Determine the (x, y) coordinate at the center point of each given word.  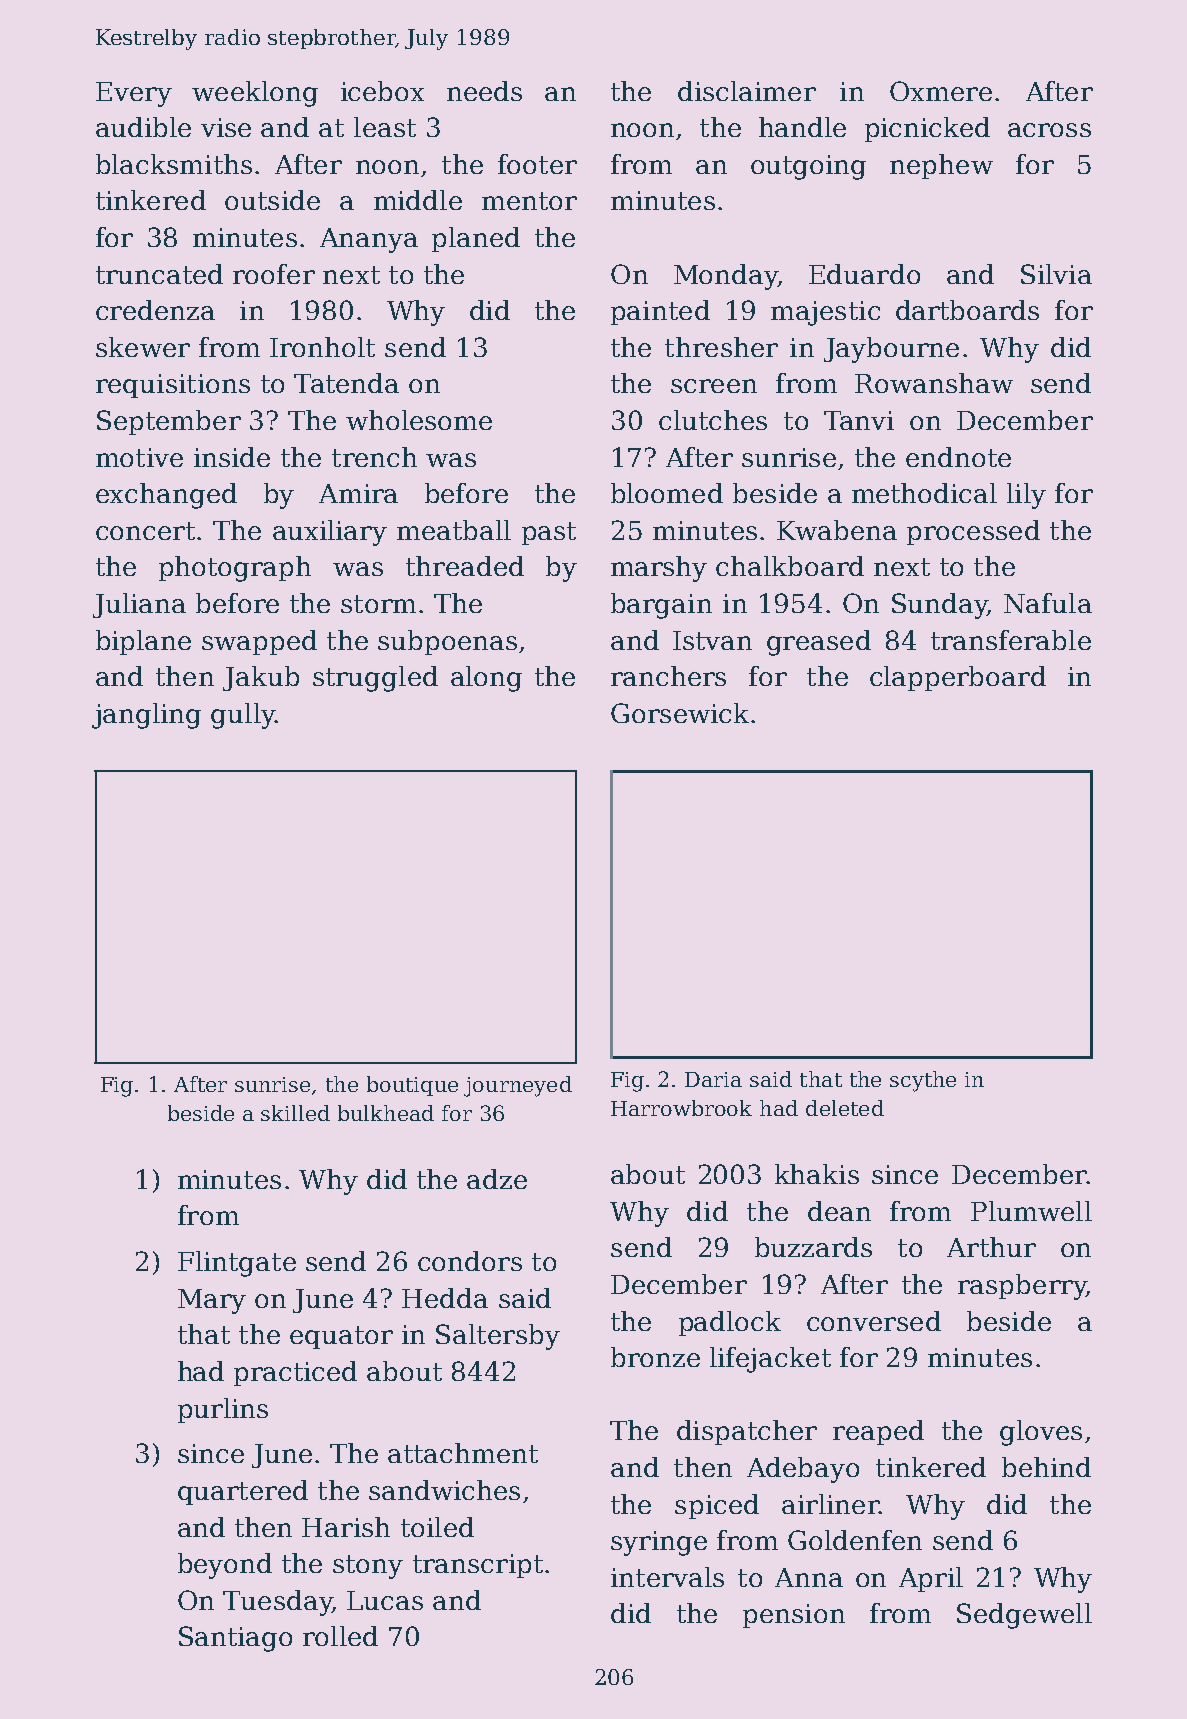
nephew (941, 166)
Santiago (235, 1639)
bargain (661, 606)
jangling (146, 716)
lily (1026, 496)
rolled (340, 1636)
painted (660, 312)
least (385, 127)
